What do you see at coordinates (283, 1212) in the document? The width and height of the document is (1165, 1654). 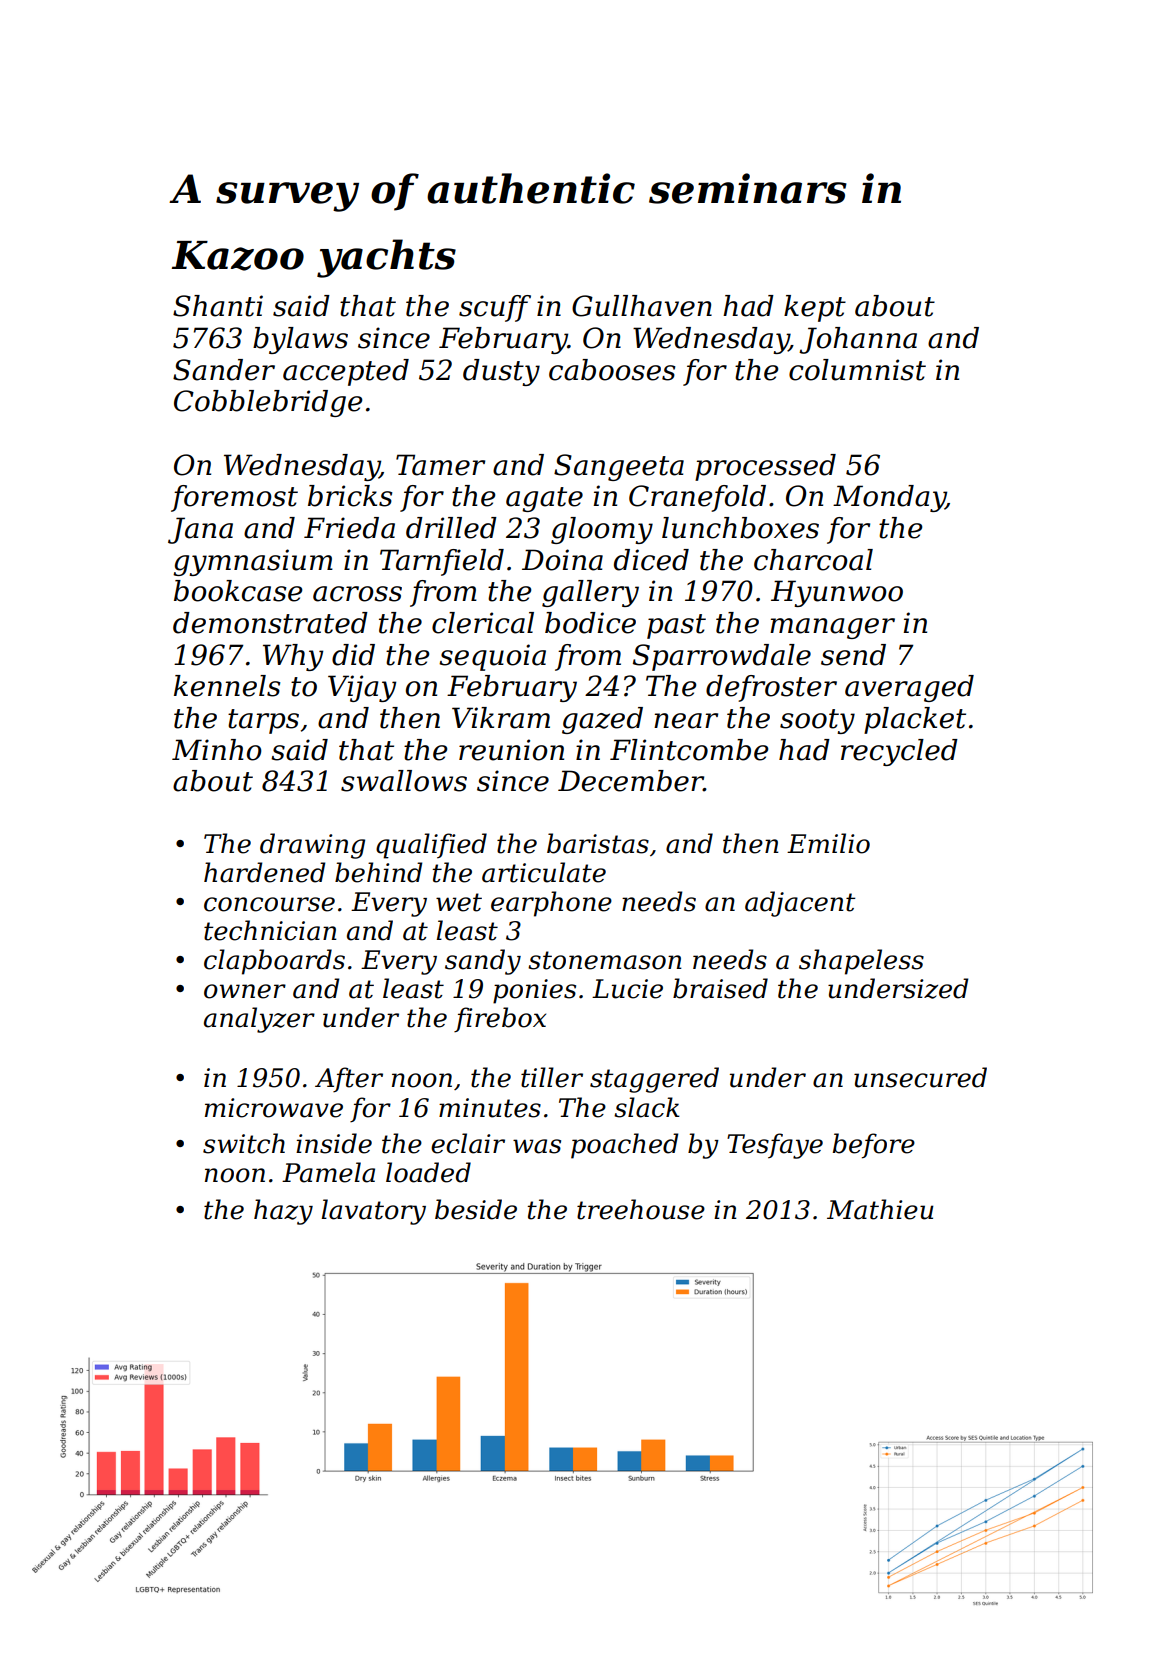 I see `hazy` at bounding box center [283, 1212].
